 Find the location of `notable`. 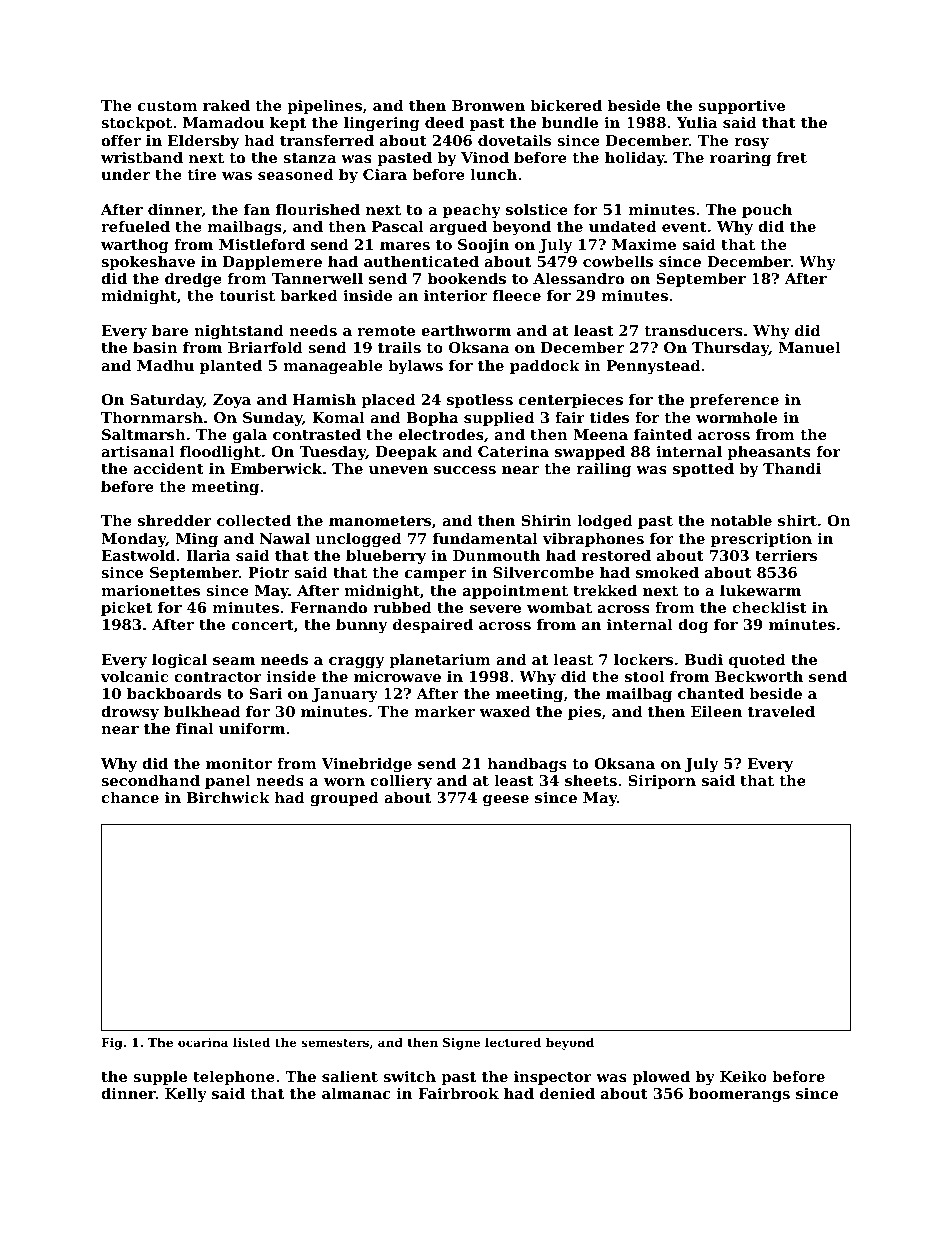

notable is located at coordinates (741, 520).
